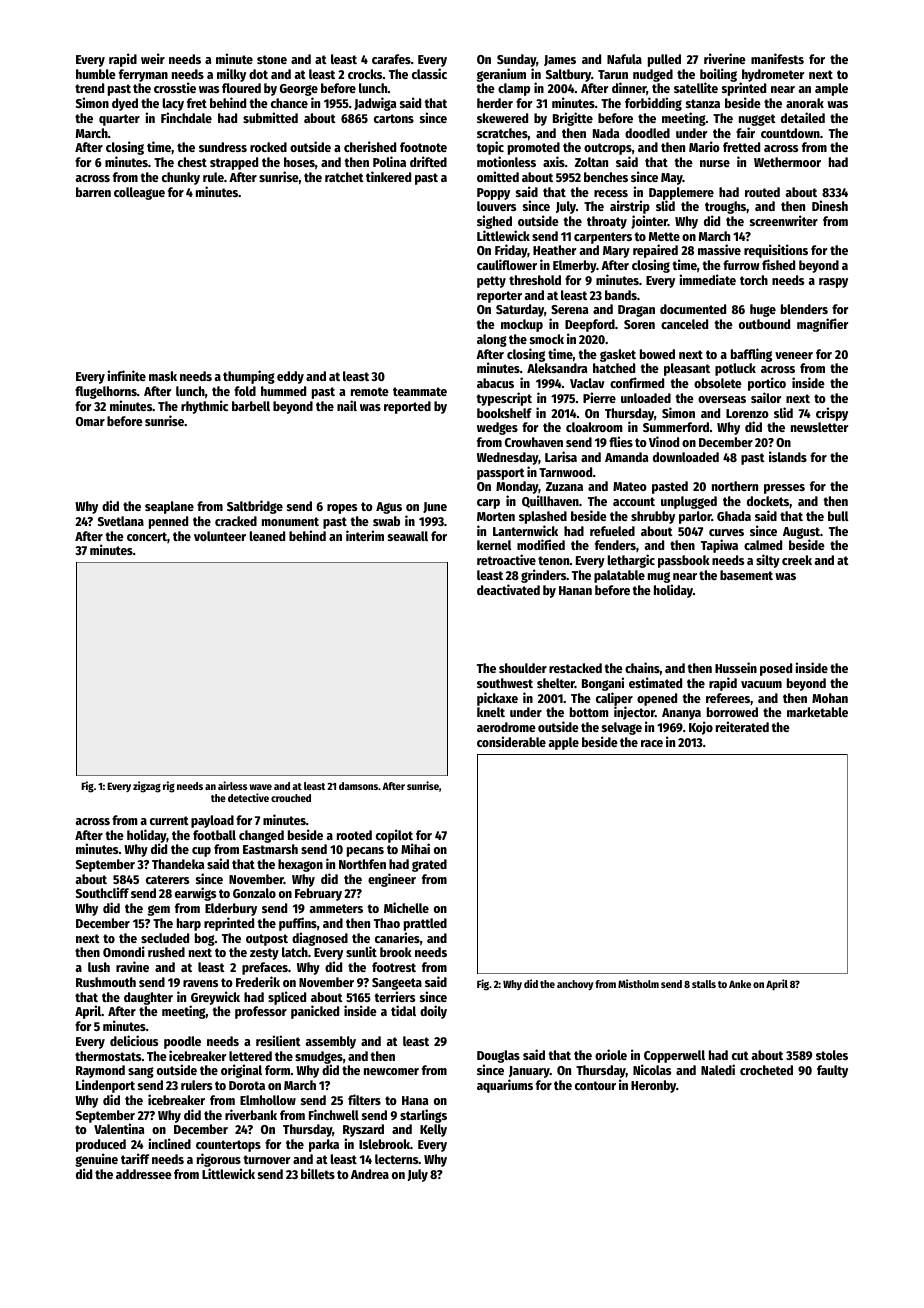 This screenshot has width=924, height=1308. Describe the element at coordinates (93, 192) in the screenshot. I see `barren` at that location.
